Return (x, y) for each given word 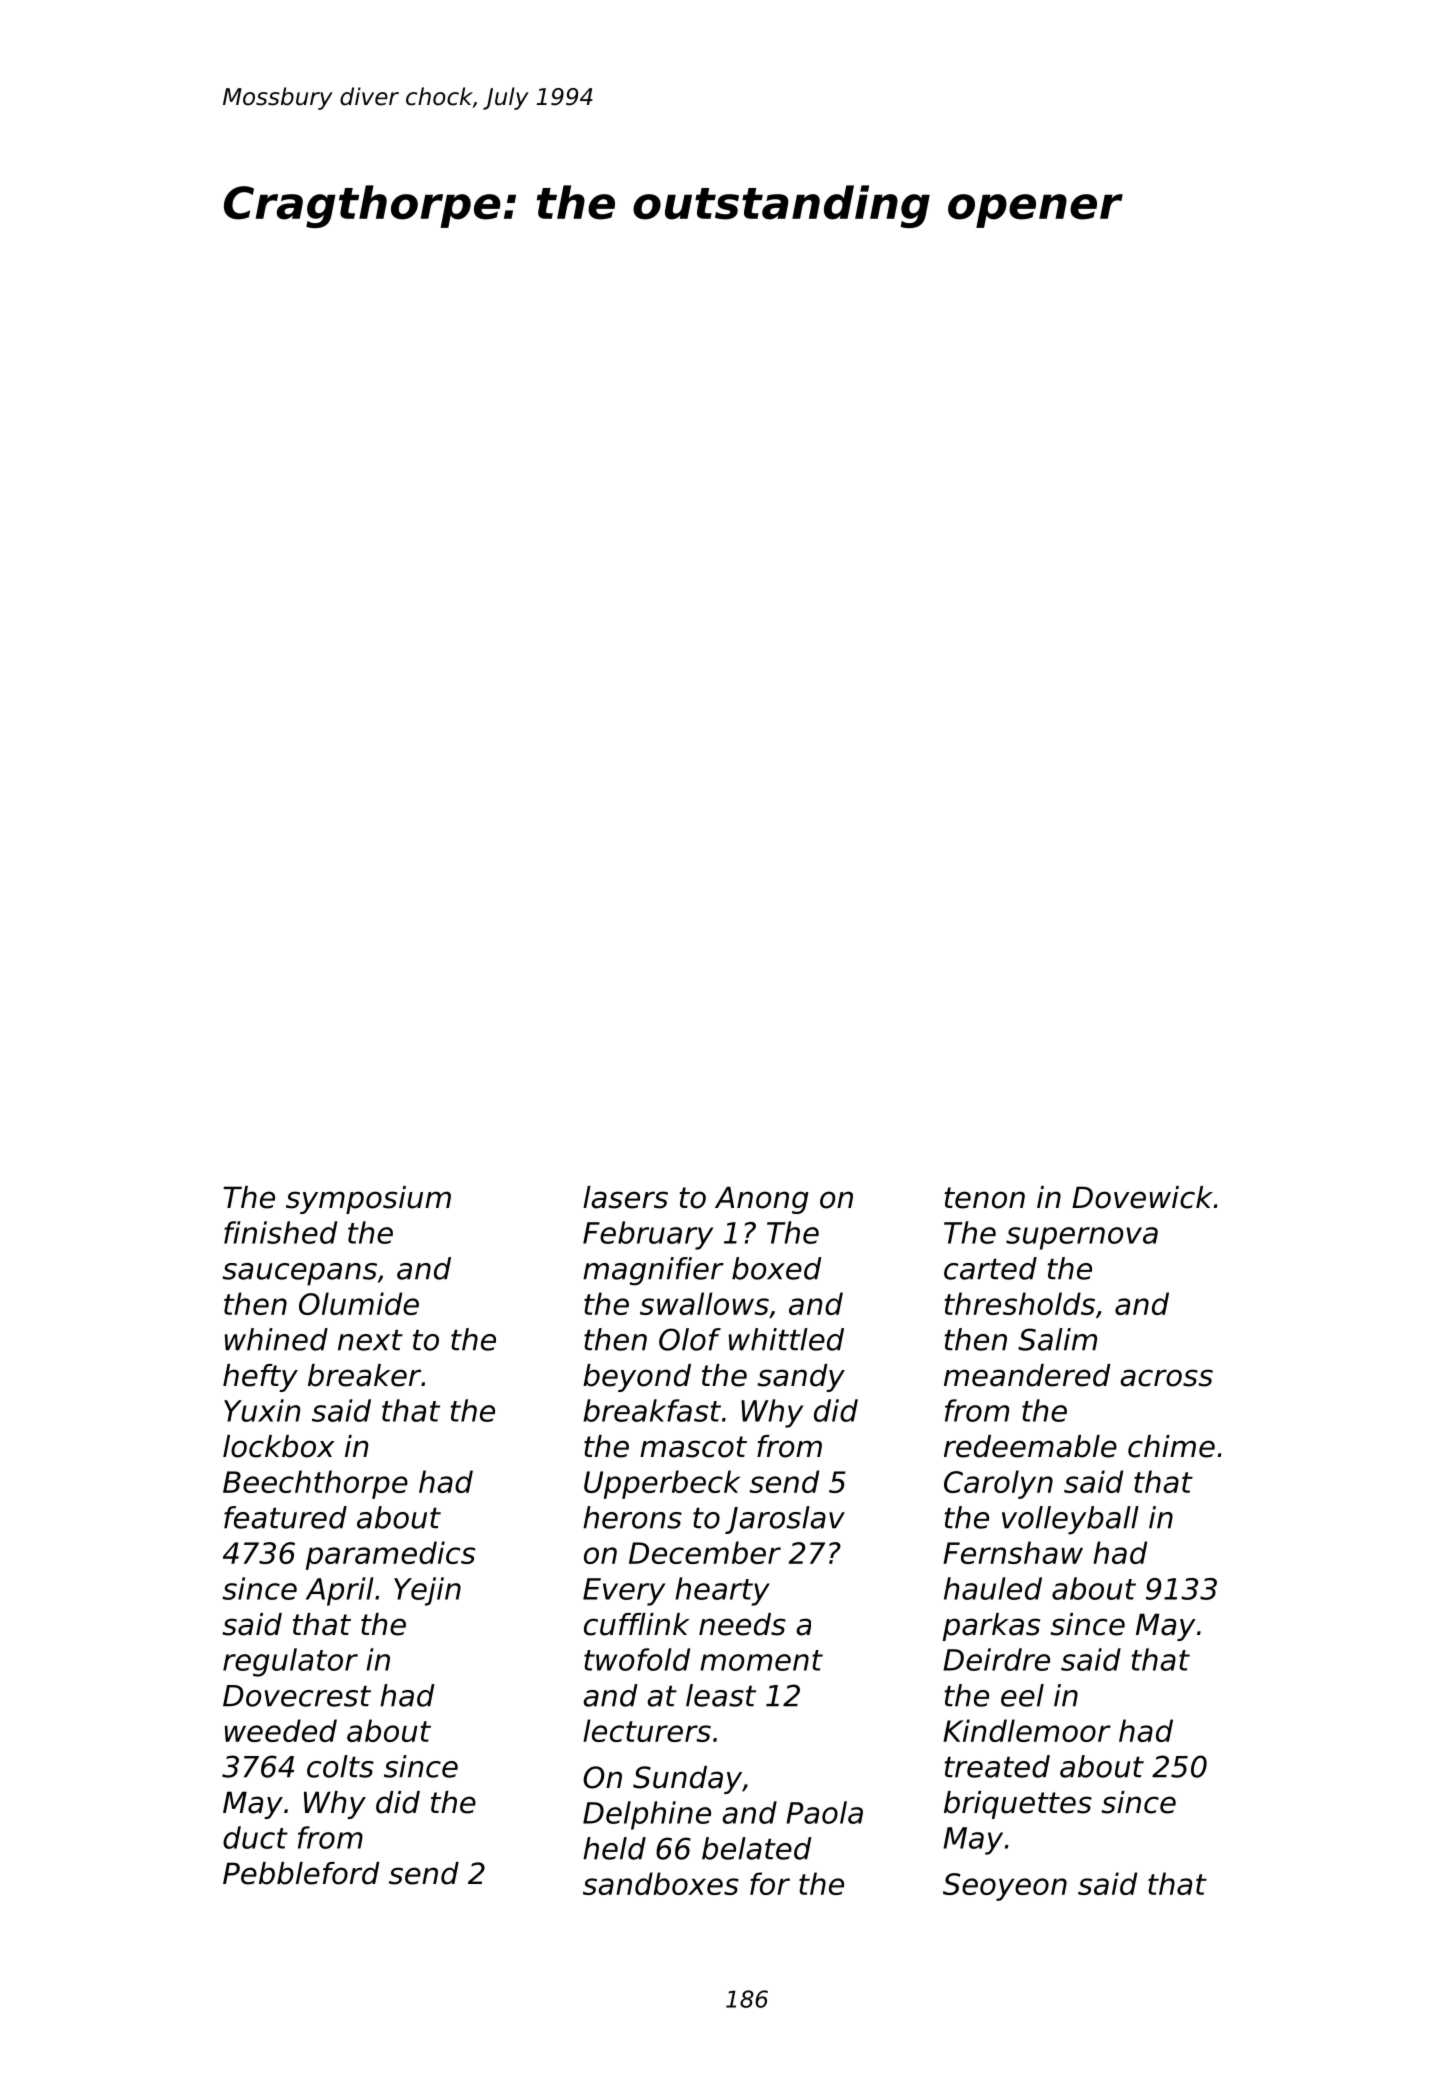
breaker (364, 1375)
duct (255, 1837)
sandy (801, 1378)
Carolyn (998, 1484)
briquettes (1018, 1805)
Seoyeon (1005, 1887)
